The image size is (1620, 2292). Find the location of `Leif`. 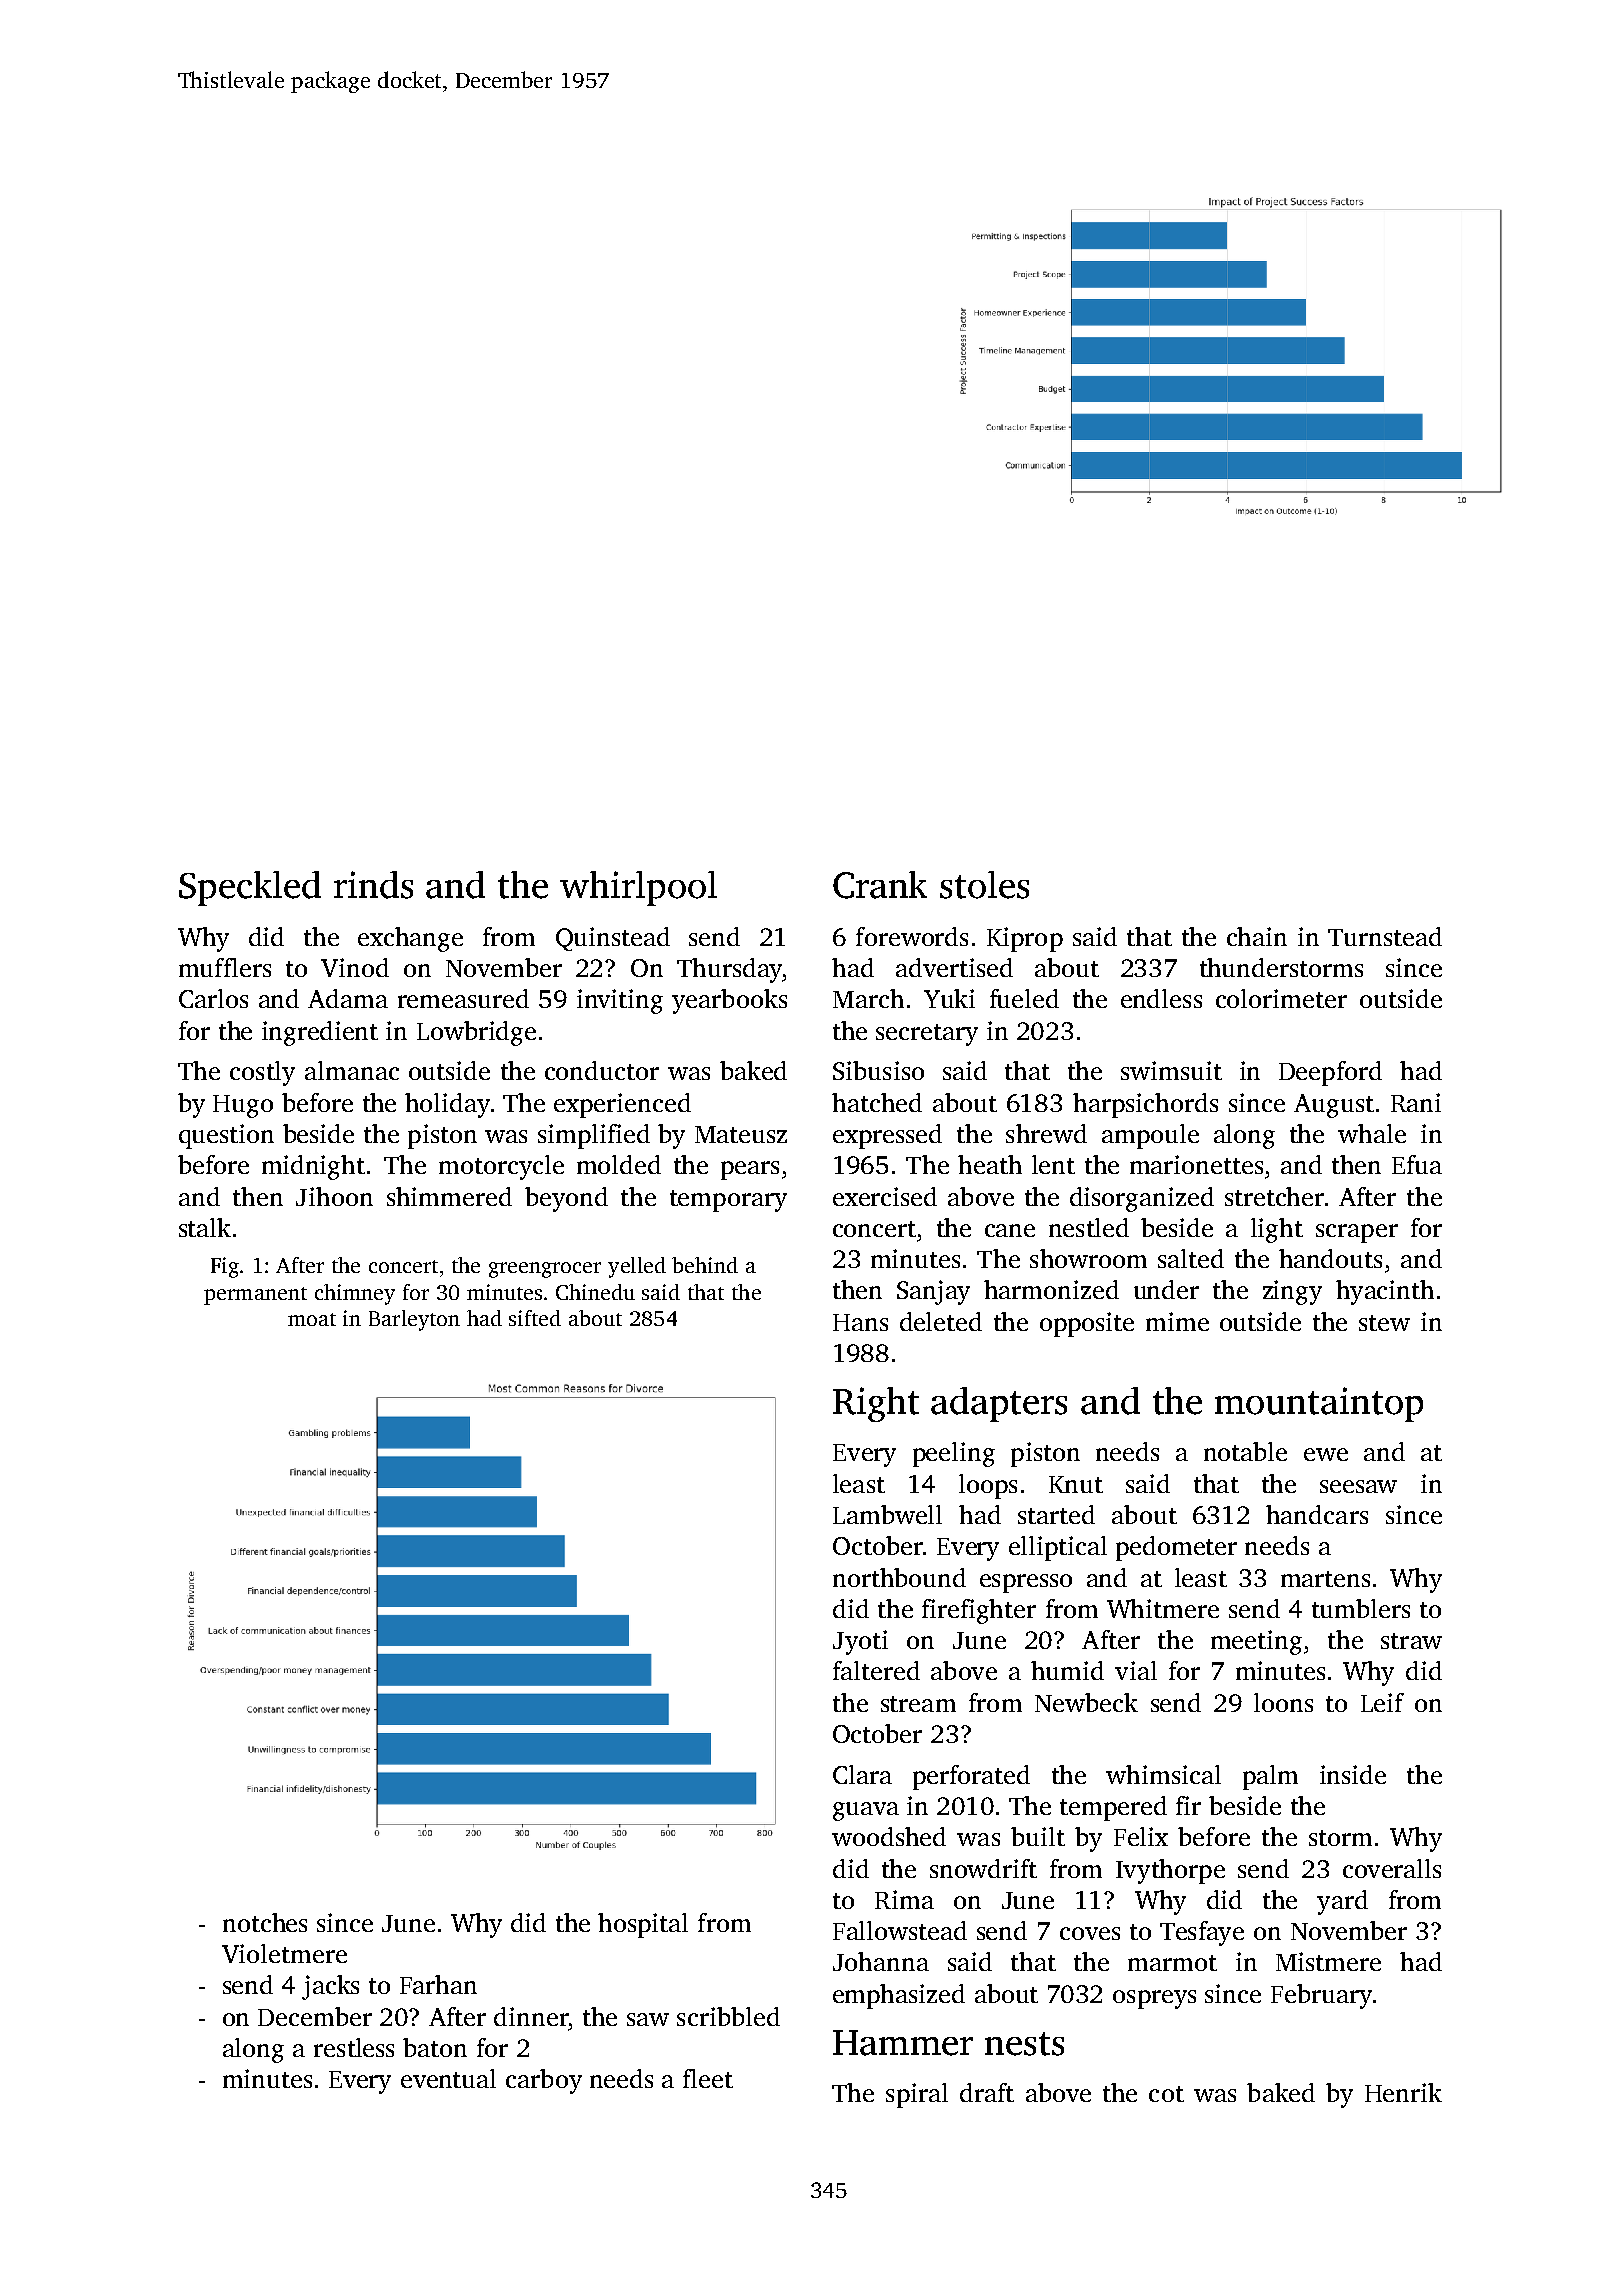

Leif is located at coordinates (1382, 1702).
